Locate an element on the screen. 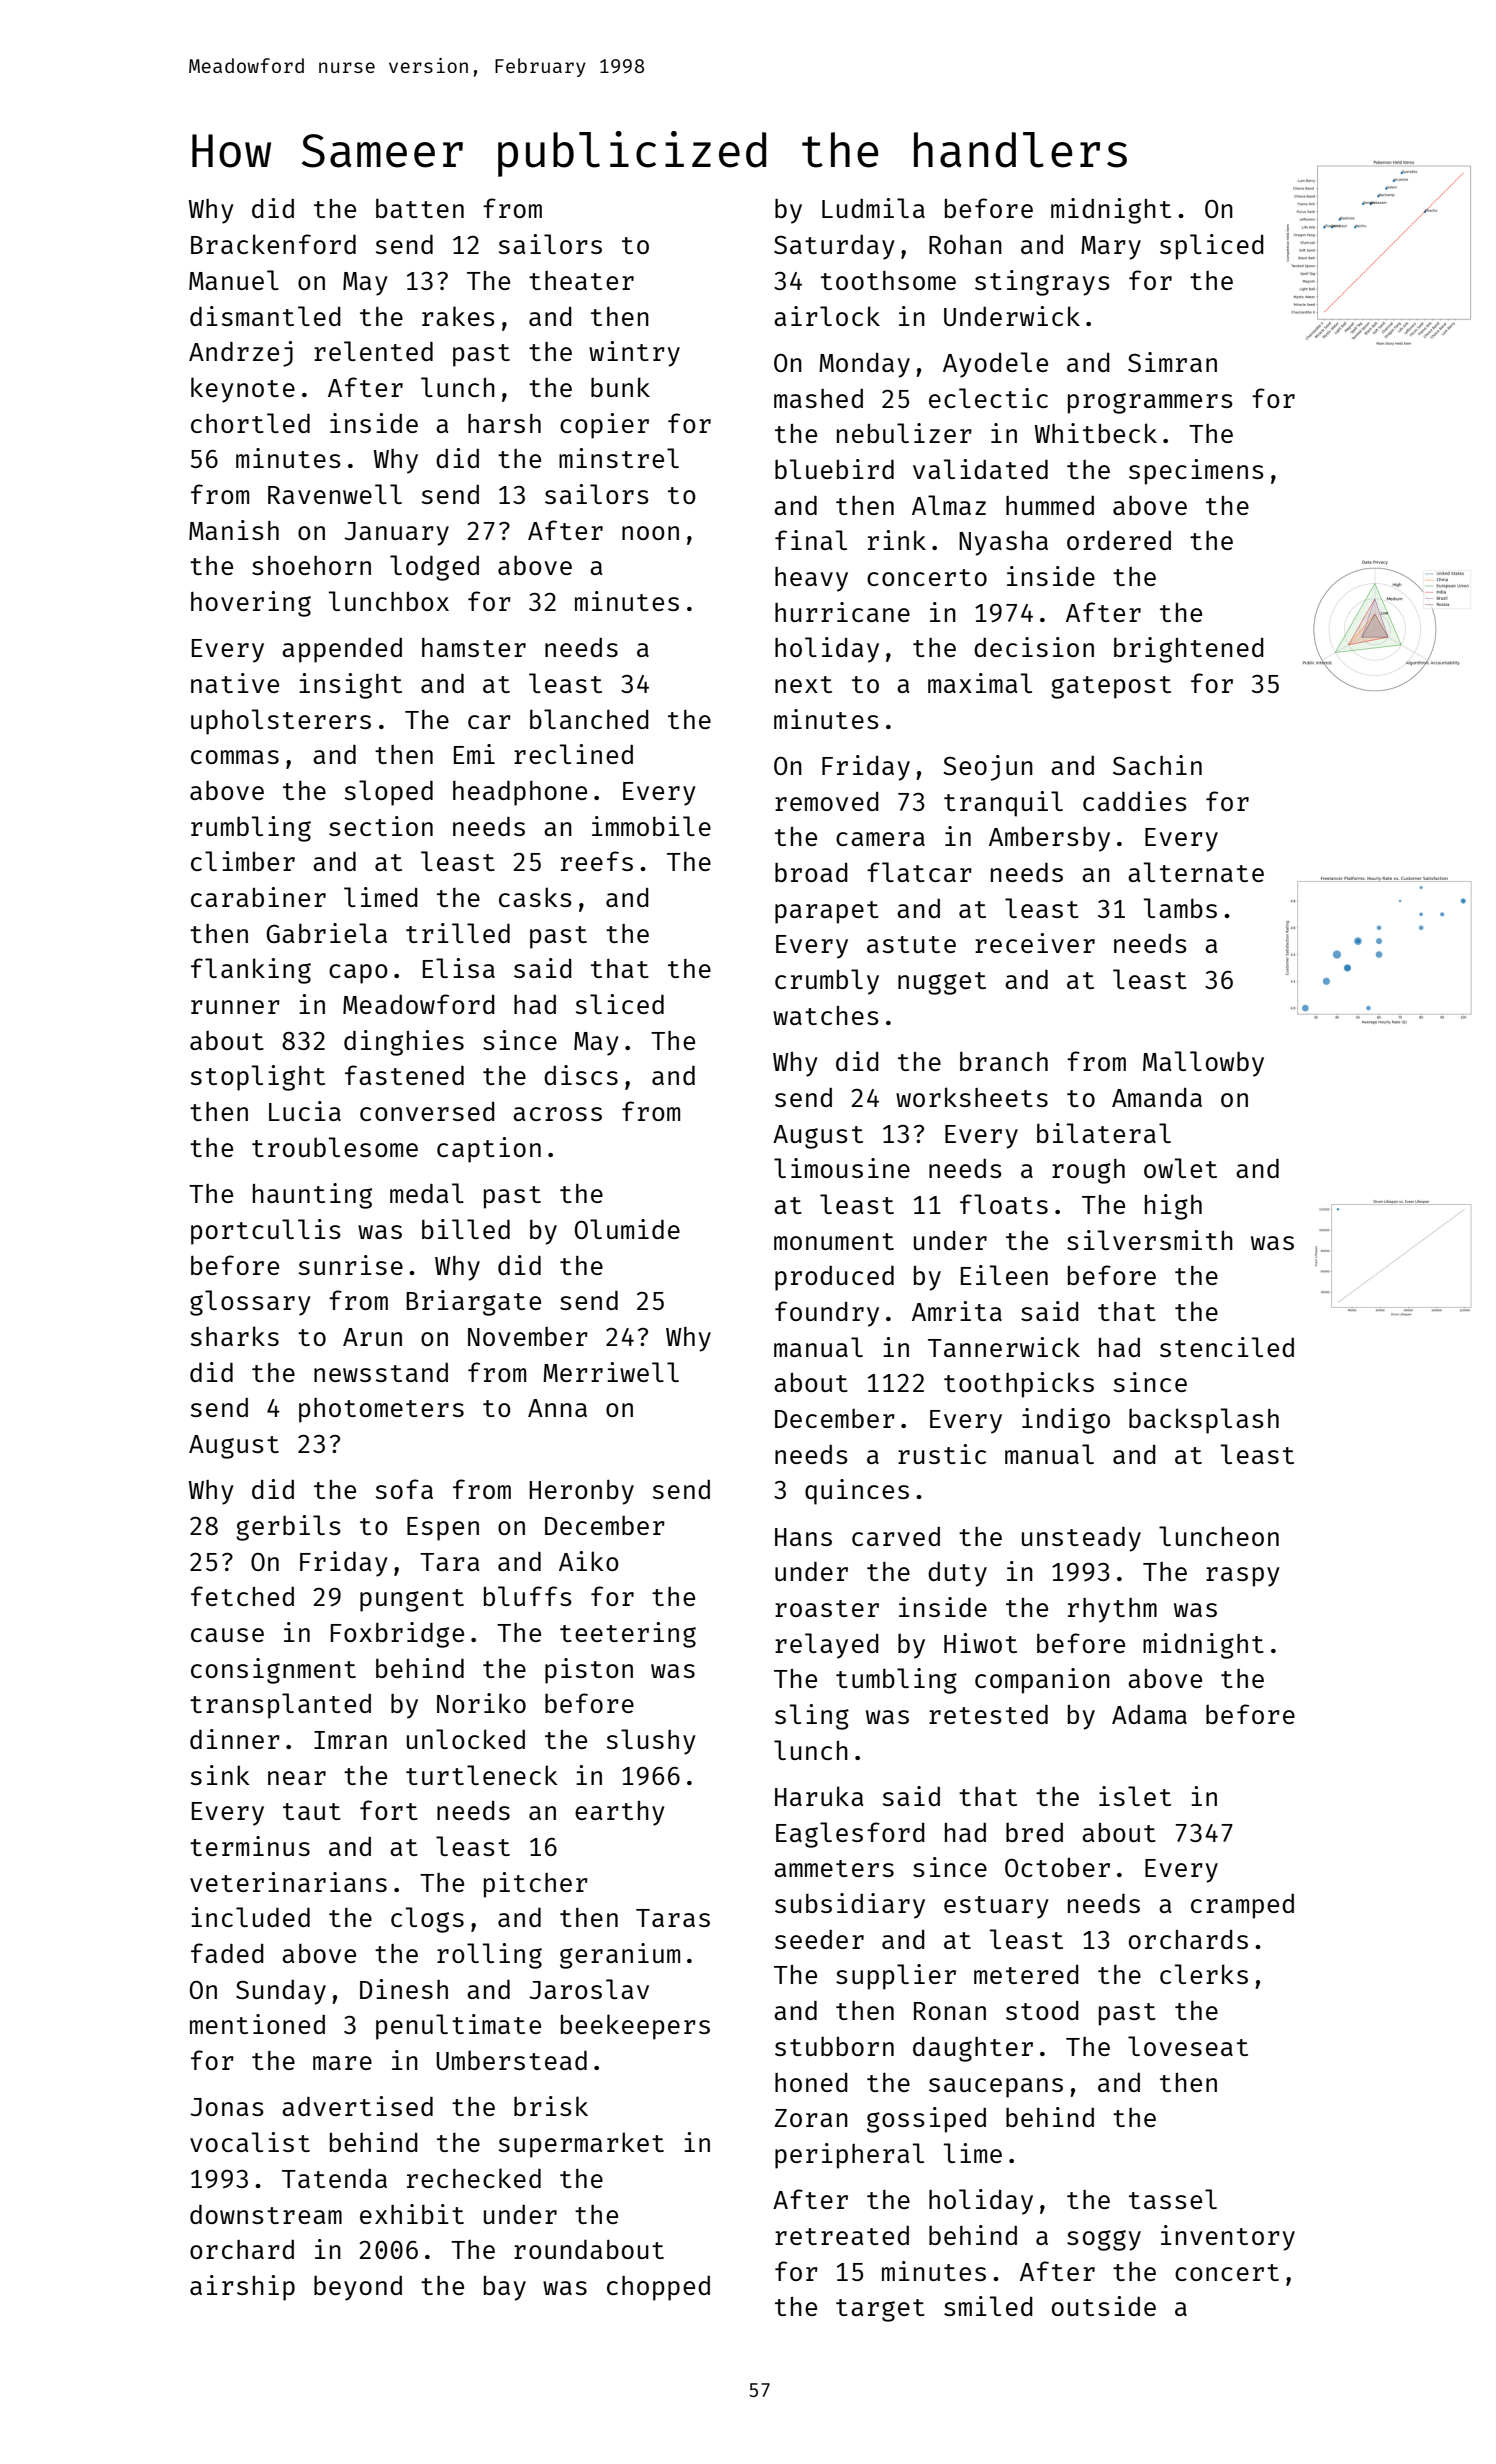  sliced is located at coordinates (620, 1004).
